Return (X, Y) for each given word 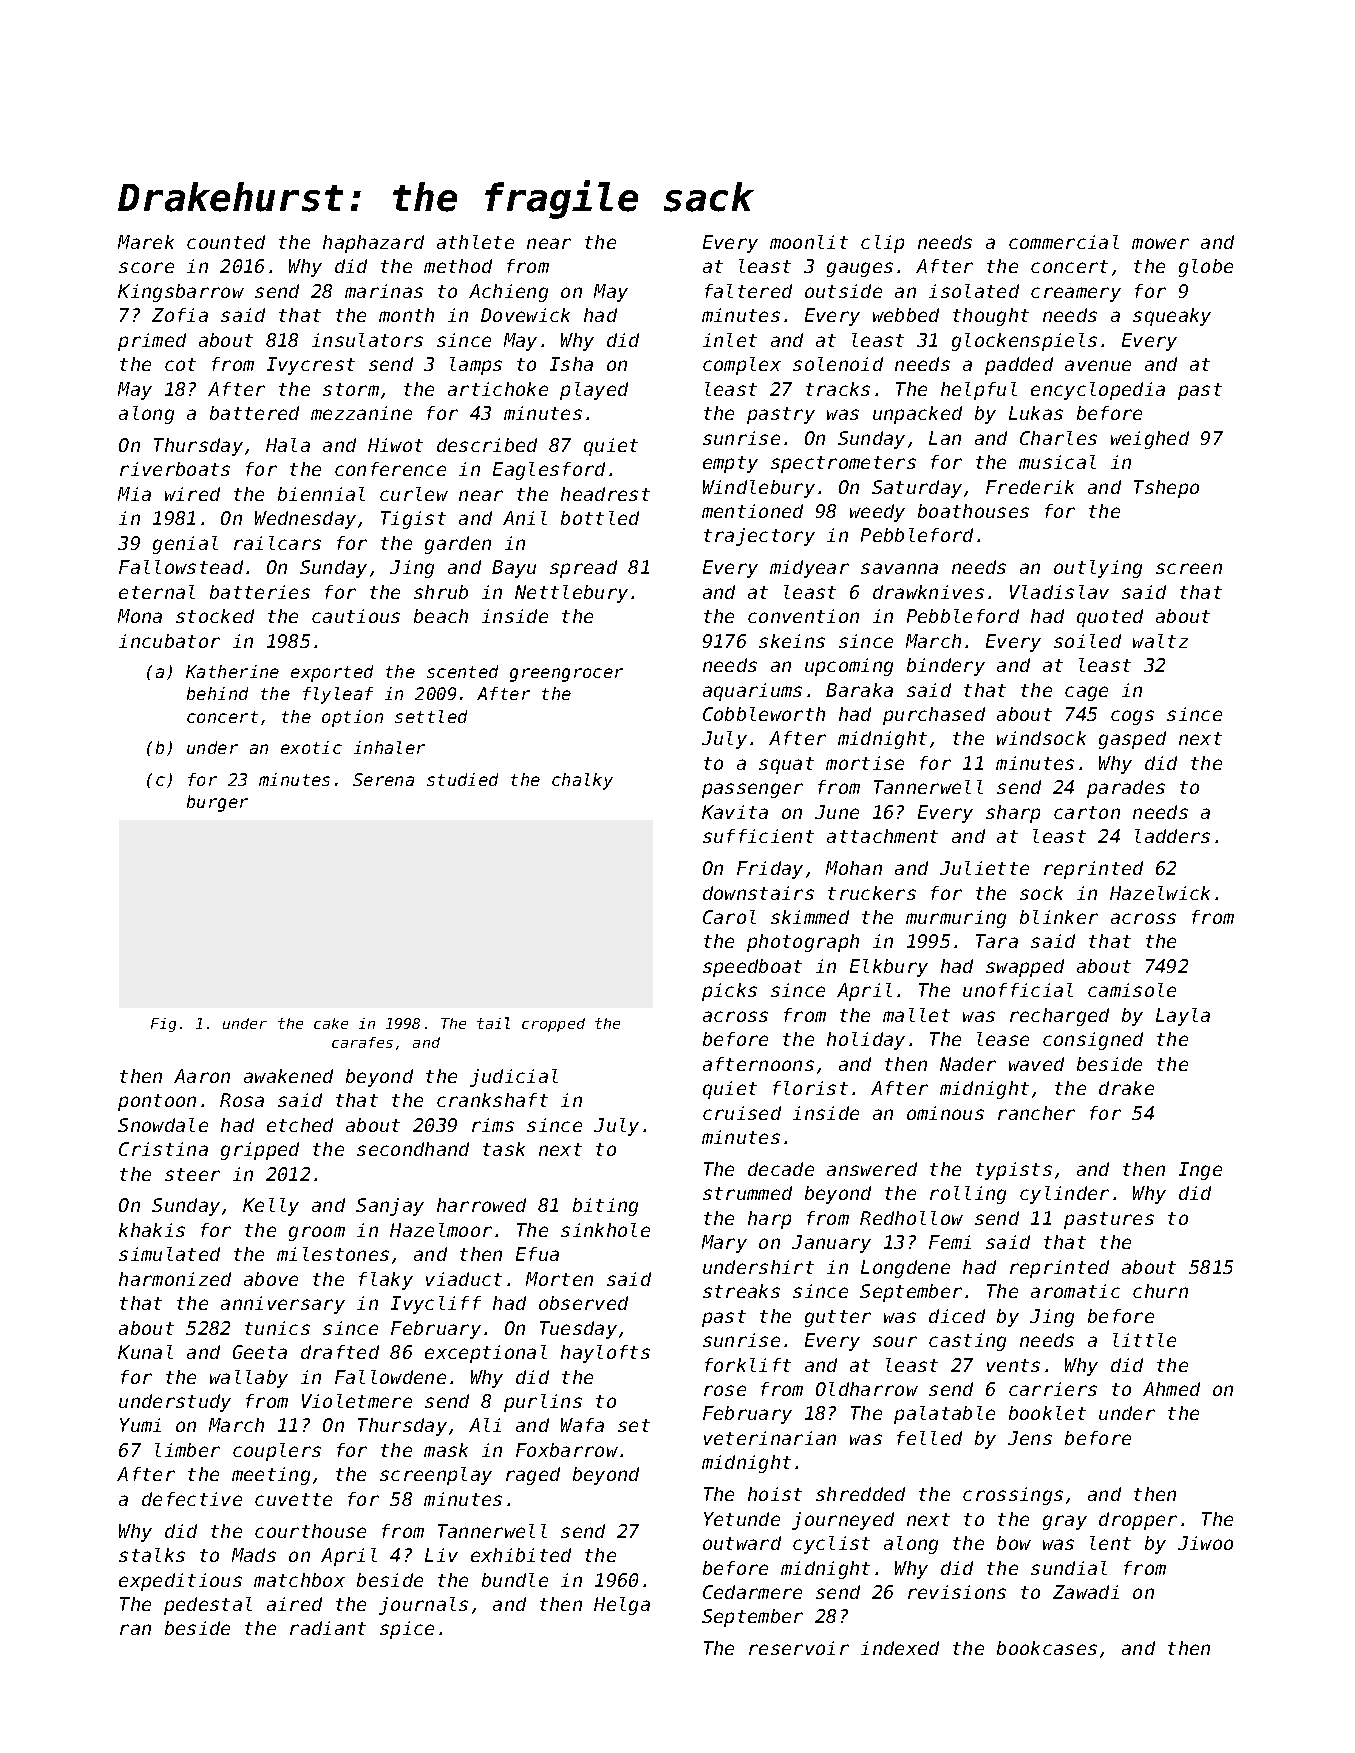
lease (1003, 1039)
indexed (900, 1648)
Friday (770, 870)
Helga (622, 1606)
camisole (1132, 990)
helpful (979, 391)
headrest (605, 494)
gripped (260, 1151)
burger (217, 803)
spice (407, 1630)
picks (729, 992)
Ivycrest (311, 366)
